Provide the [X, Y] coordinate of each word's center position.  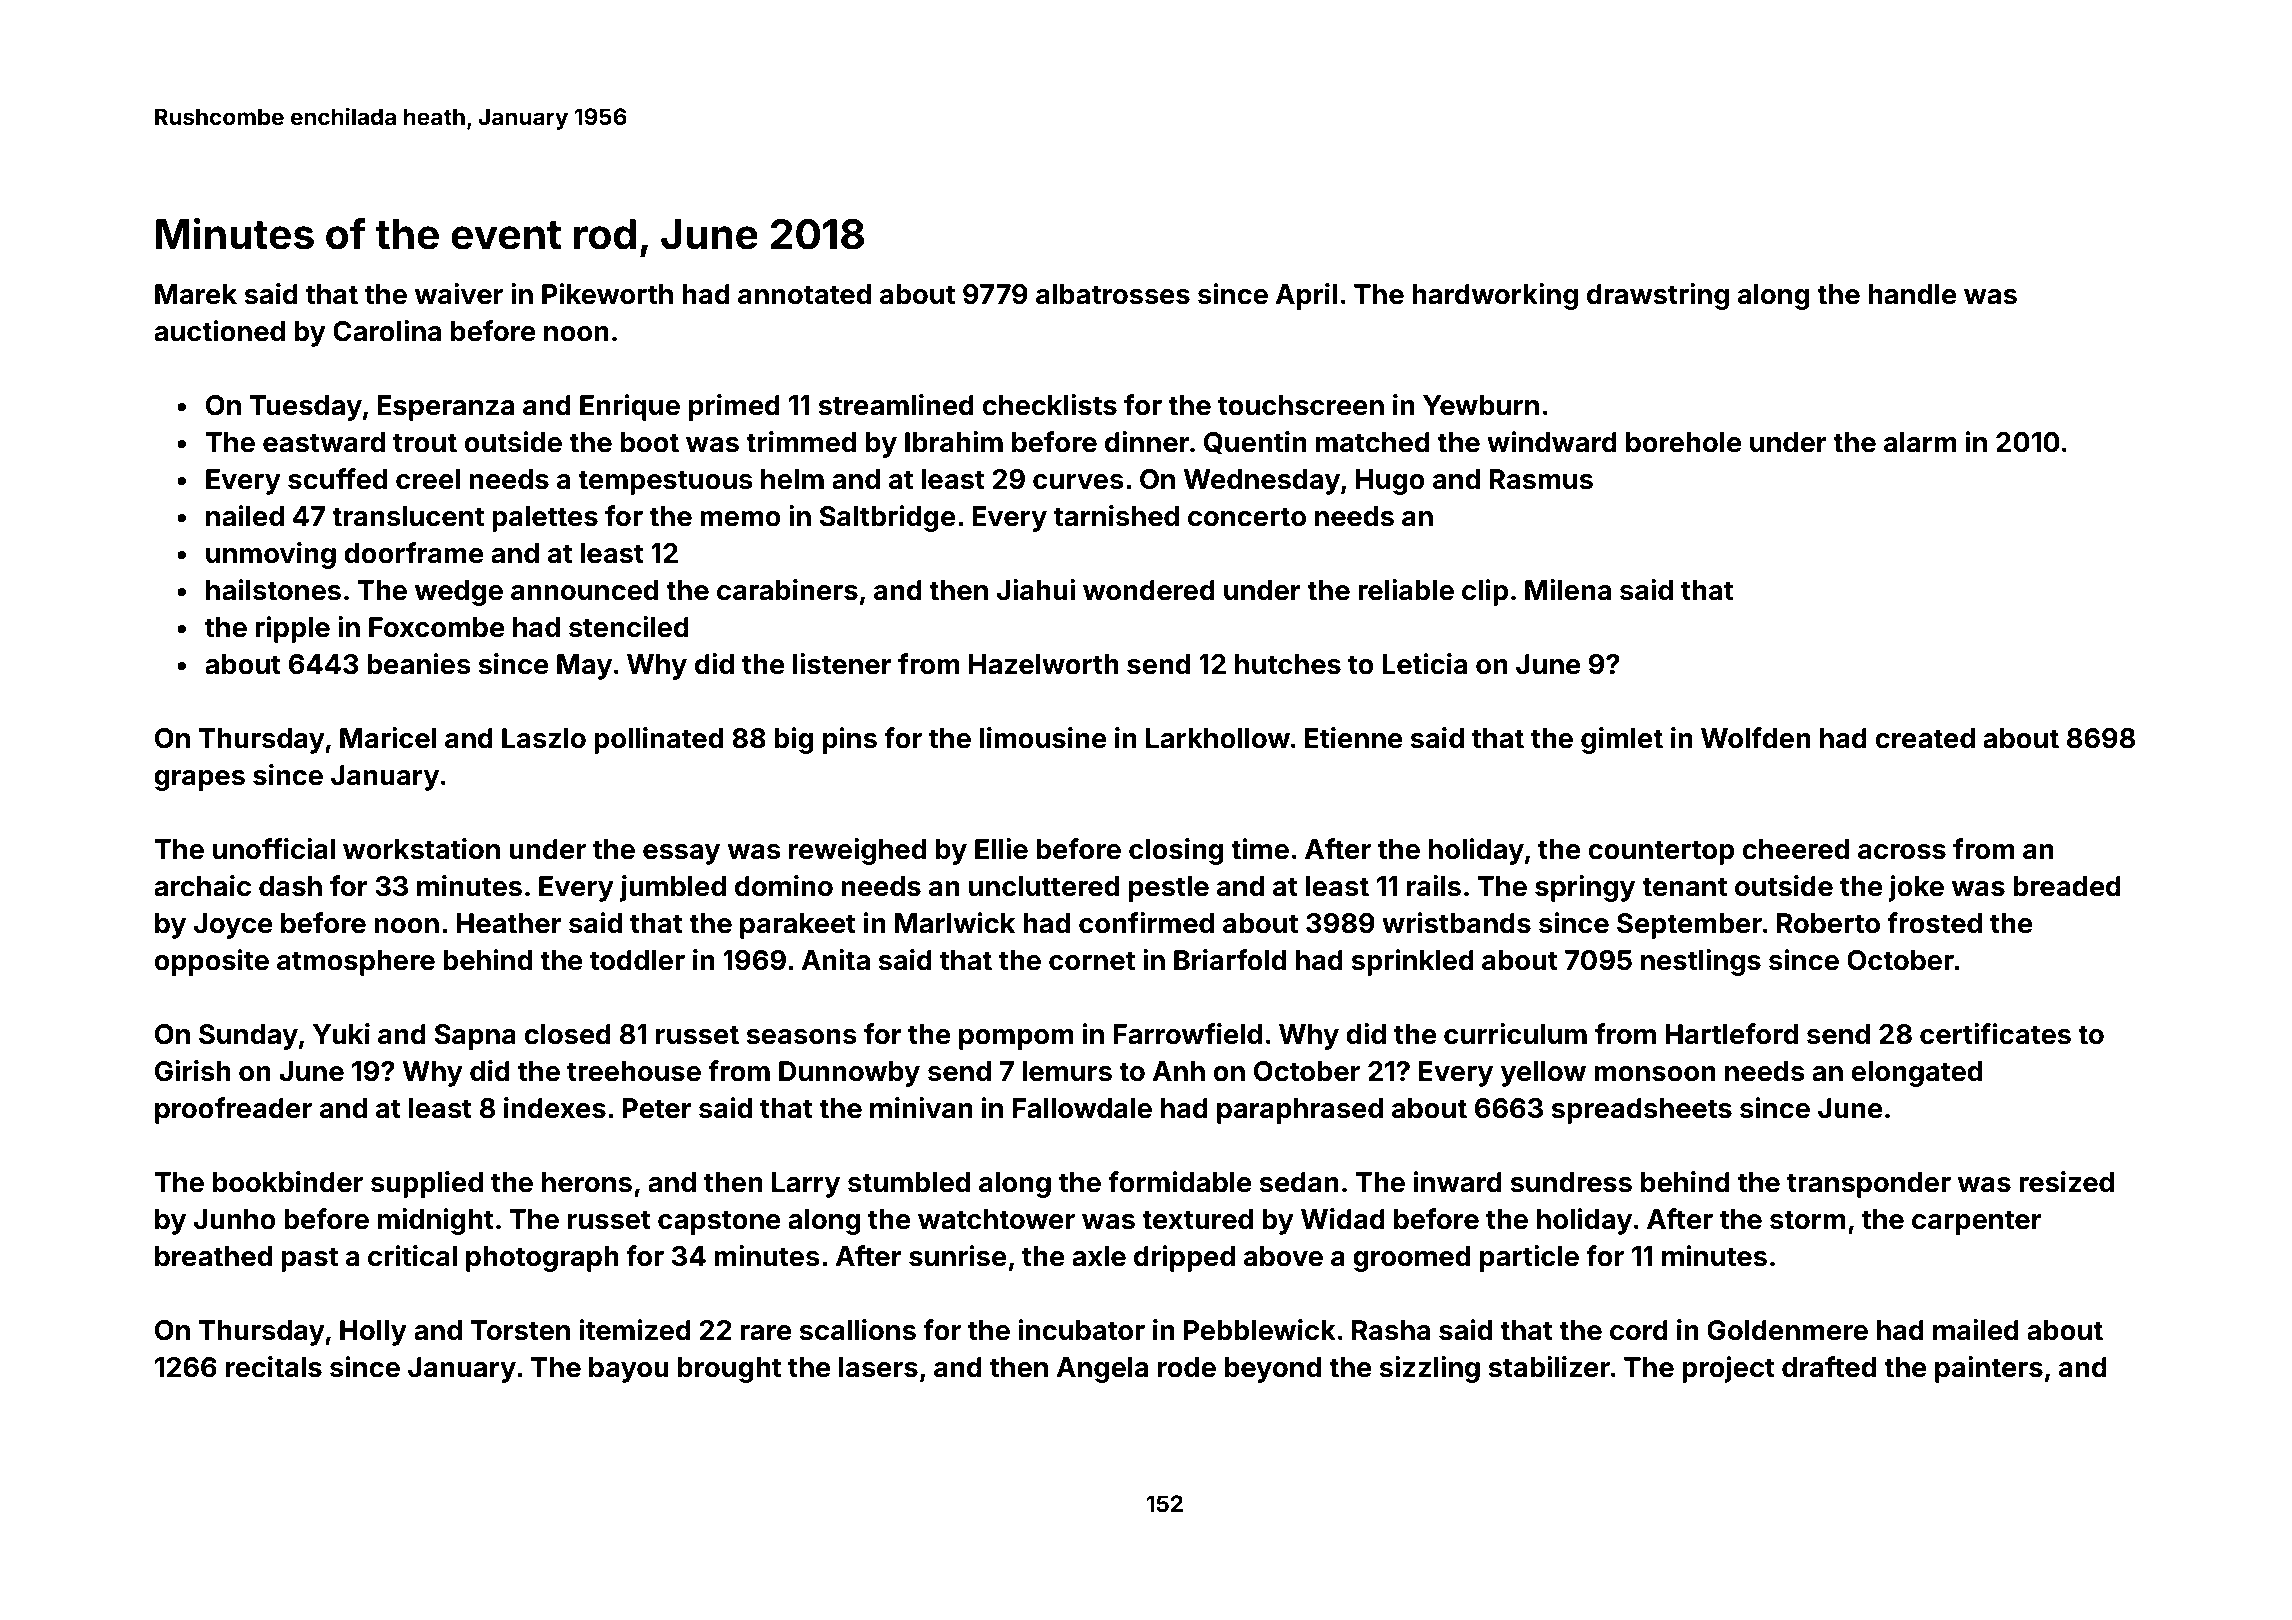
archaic [202, 886]
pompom [1016, 1039]
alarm [1920, 442]
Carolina [387, 331]
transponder [1869, 1185]
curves [1078, 482]
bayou [629, 1370]
